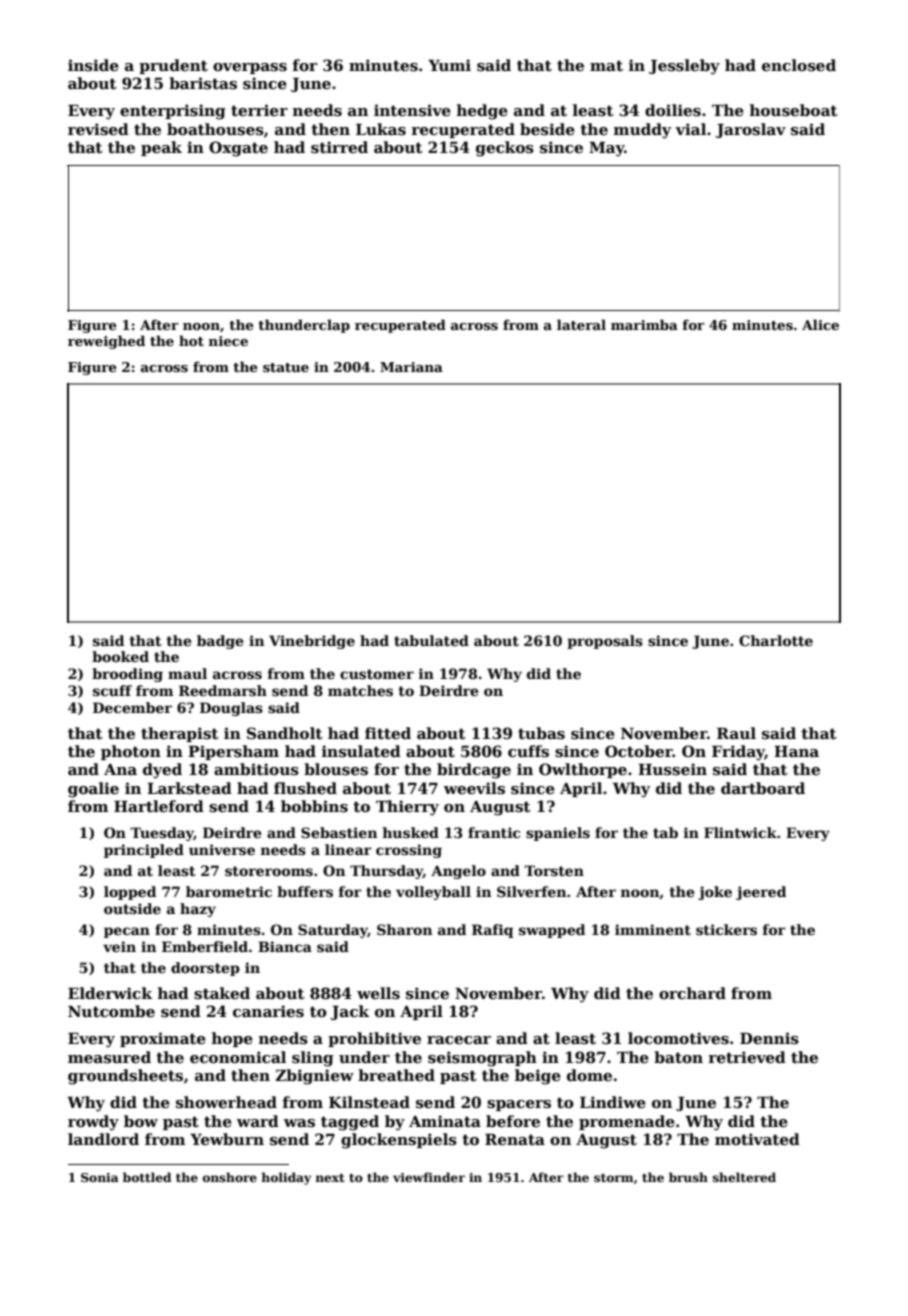  Describe the element at coordinates (162, 834) in the screenshot. I see `Tuesday` at that location.
